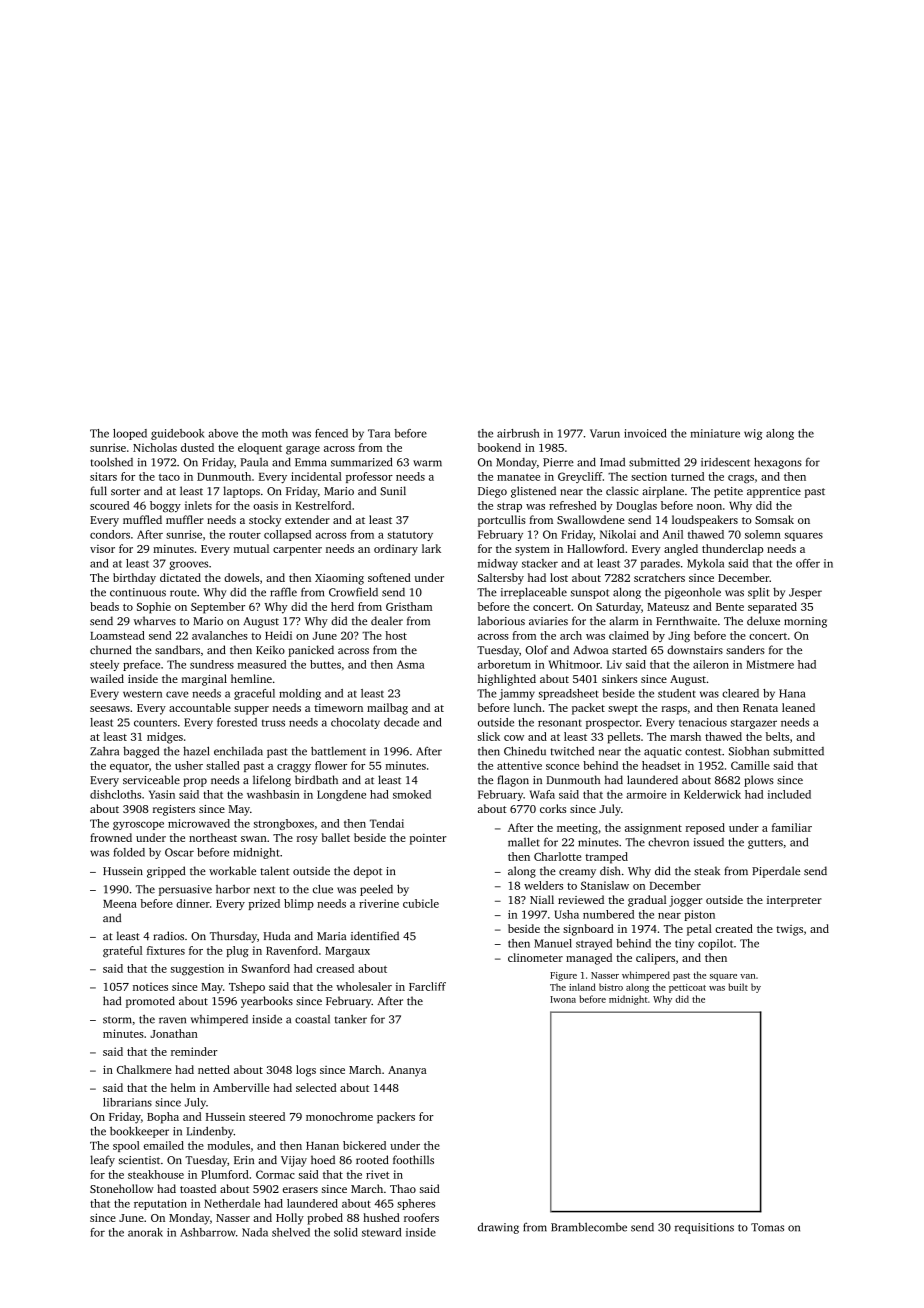 The image size is (924, 1308). Describe the element at coordinates (568, 694) in the page. I see `spreadsheet` at that location.
